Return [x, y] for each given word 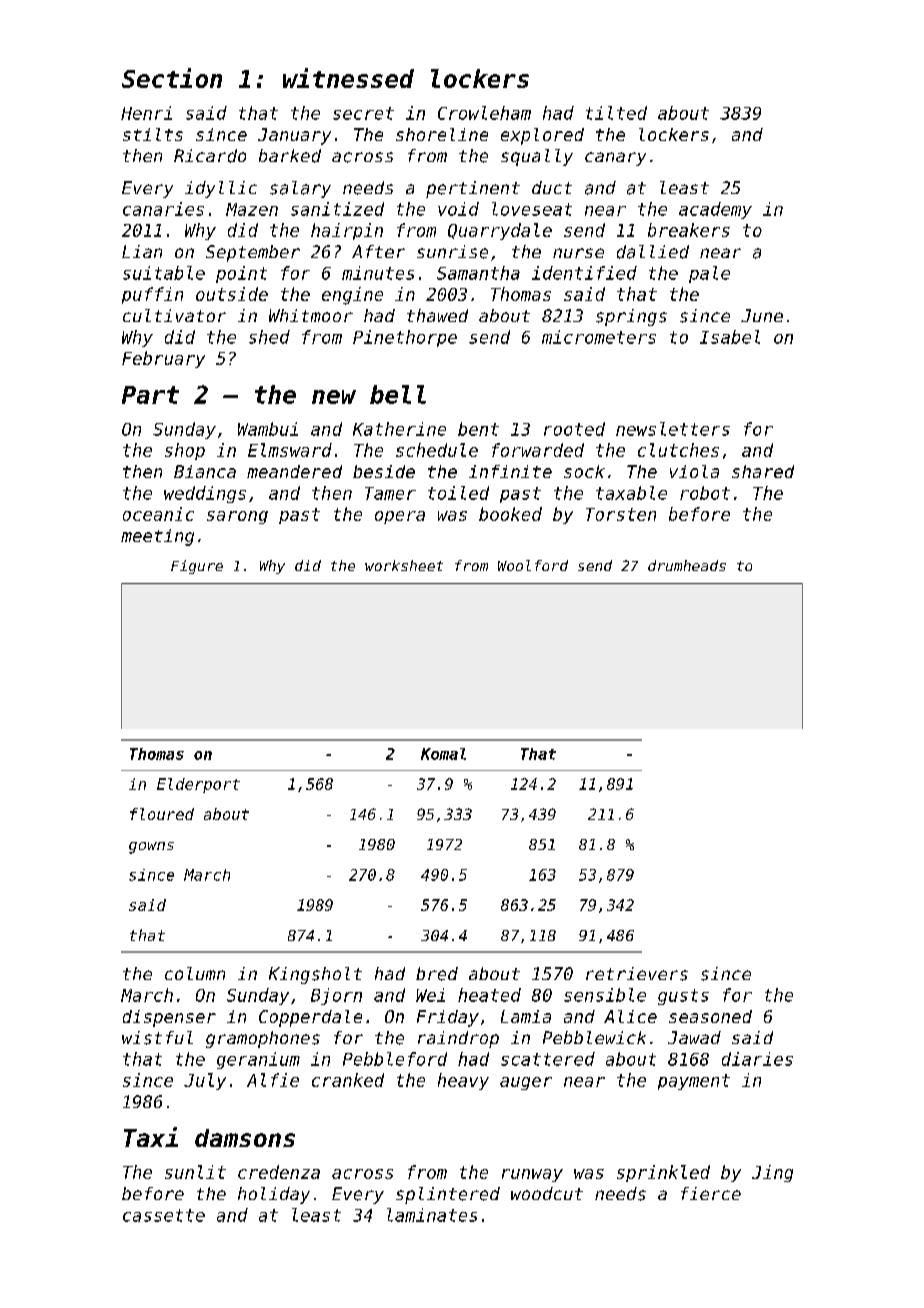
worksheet [404, 565]
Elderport [198, 785]
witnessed [348, 78]
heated [489, 995]
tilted [616, 113]
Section [172, 78]
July [205, 1081]
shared [763, 471]
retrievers [637, 974]
